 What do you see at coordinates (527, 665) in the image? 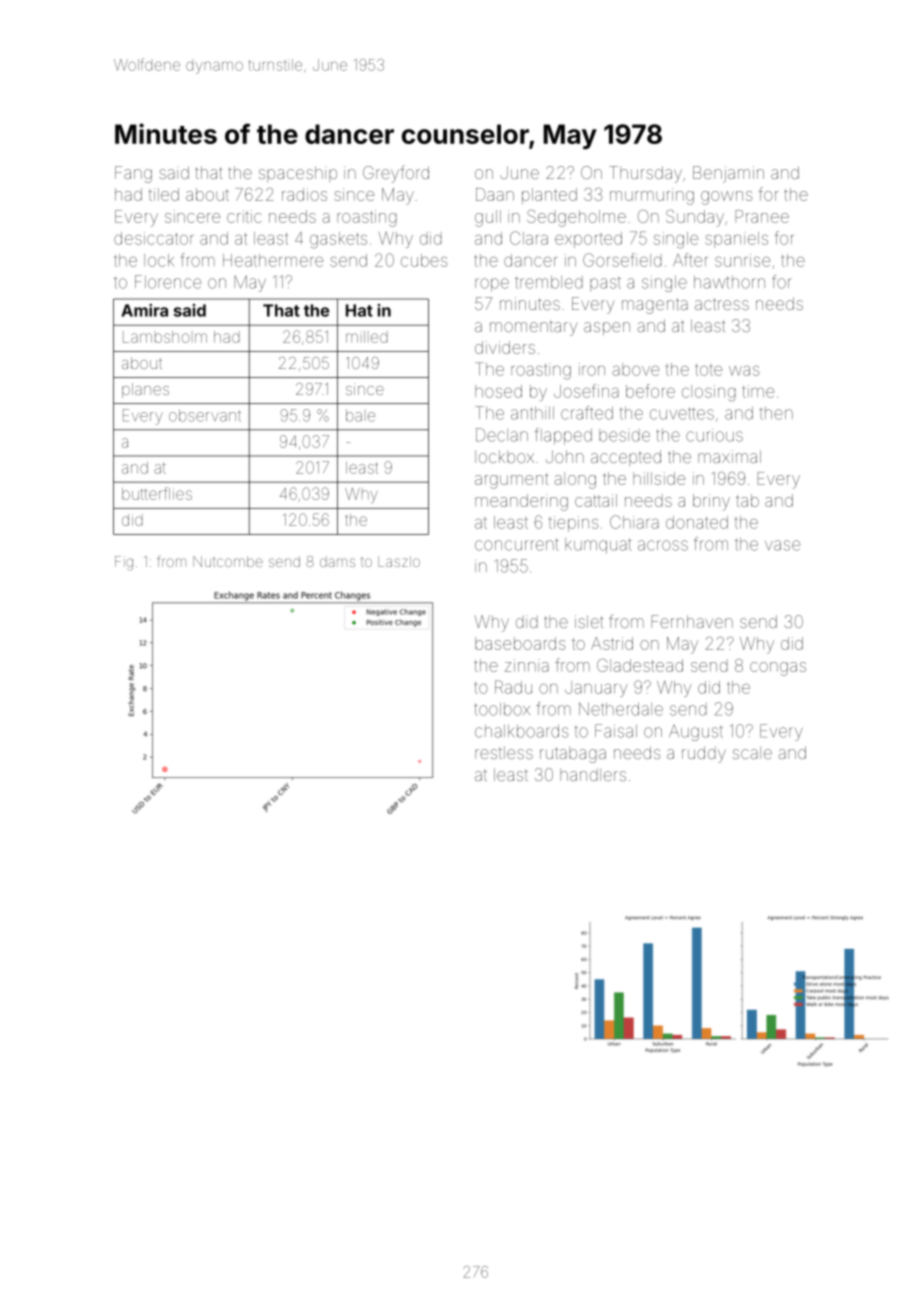
I see `zinnia` at bounding box center [527, 665].
